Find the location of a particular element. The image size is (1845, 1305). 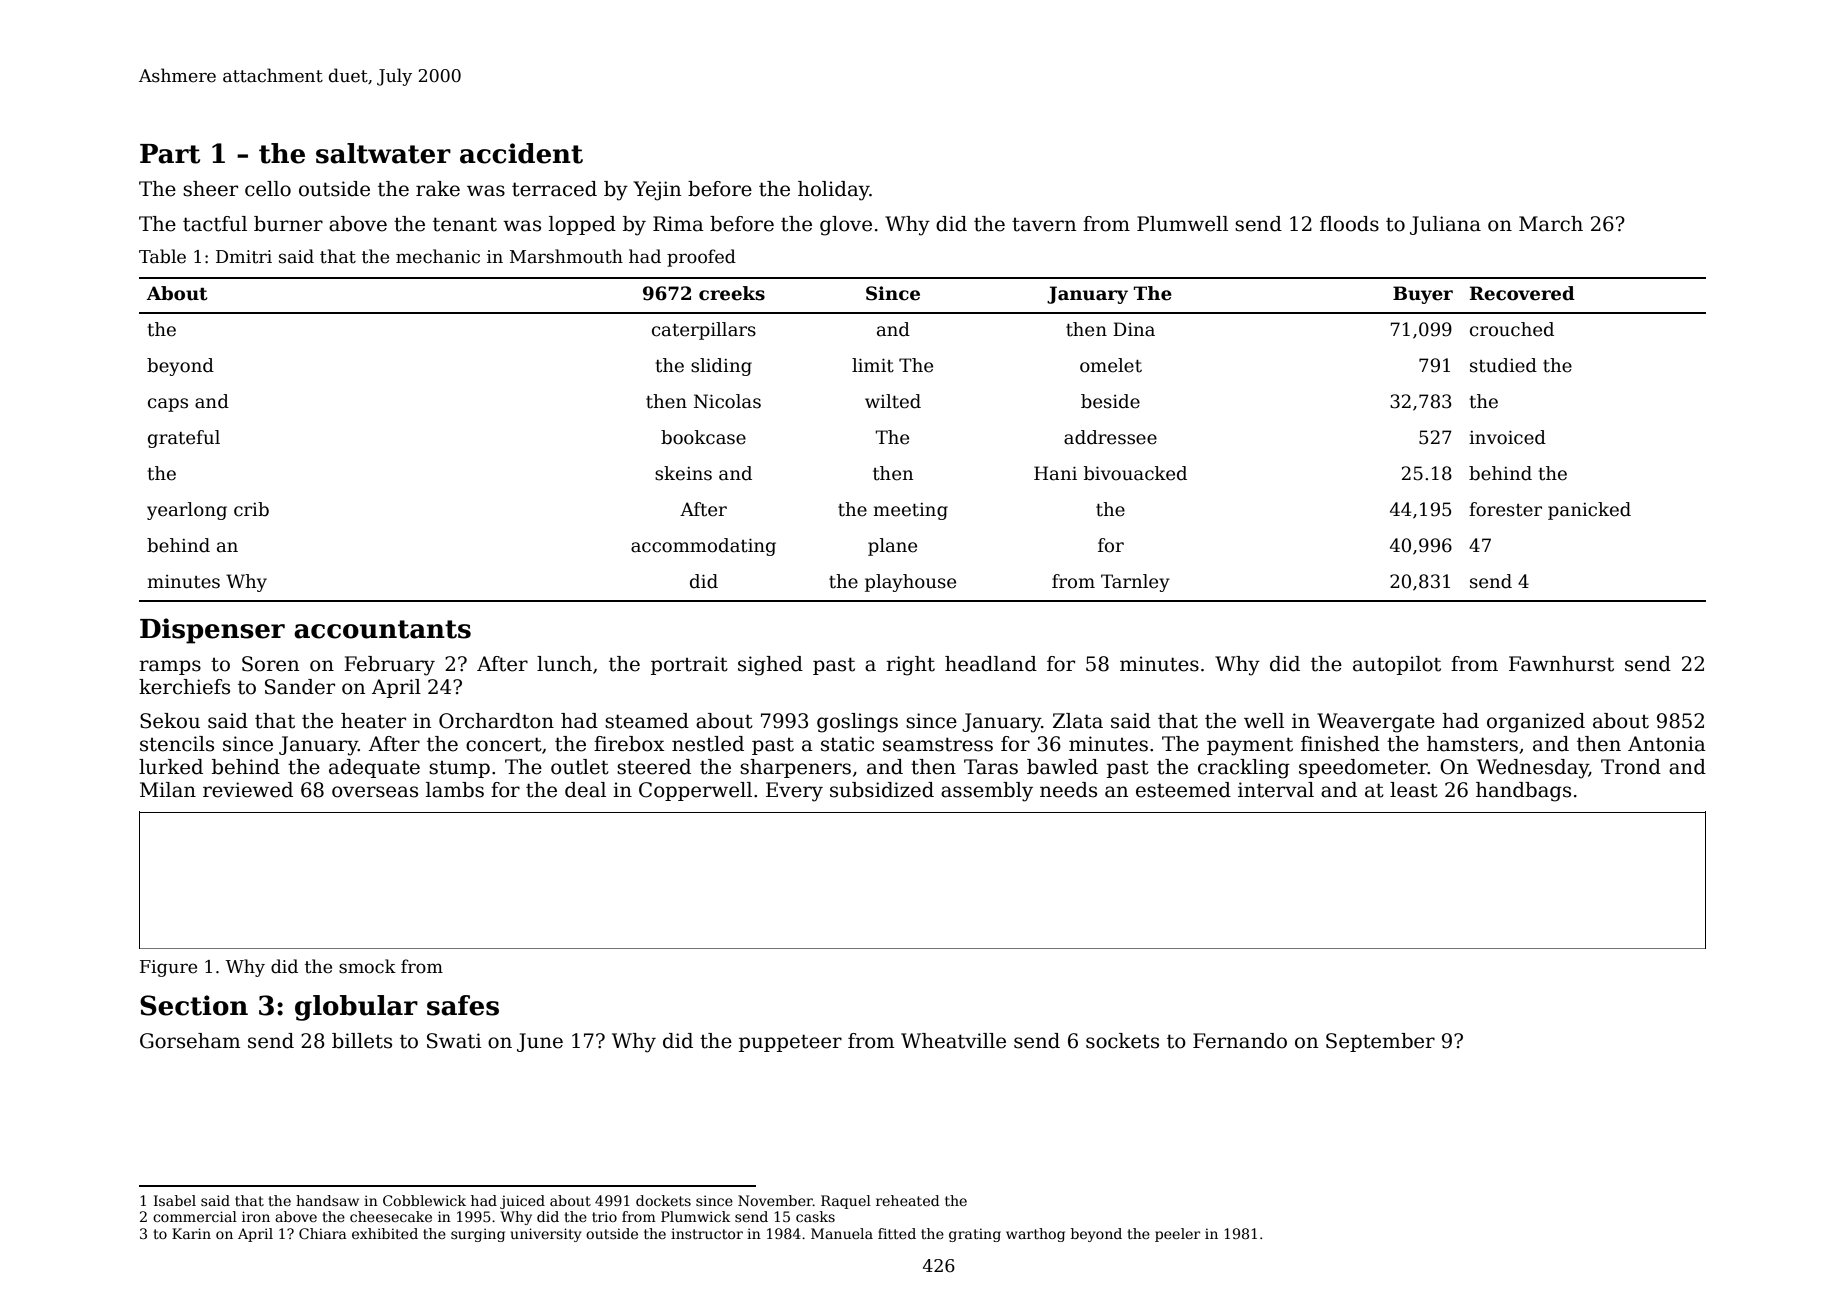

Trond is located at coordinates (1631, 767).
